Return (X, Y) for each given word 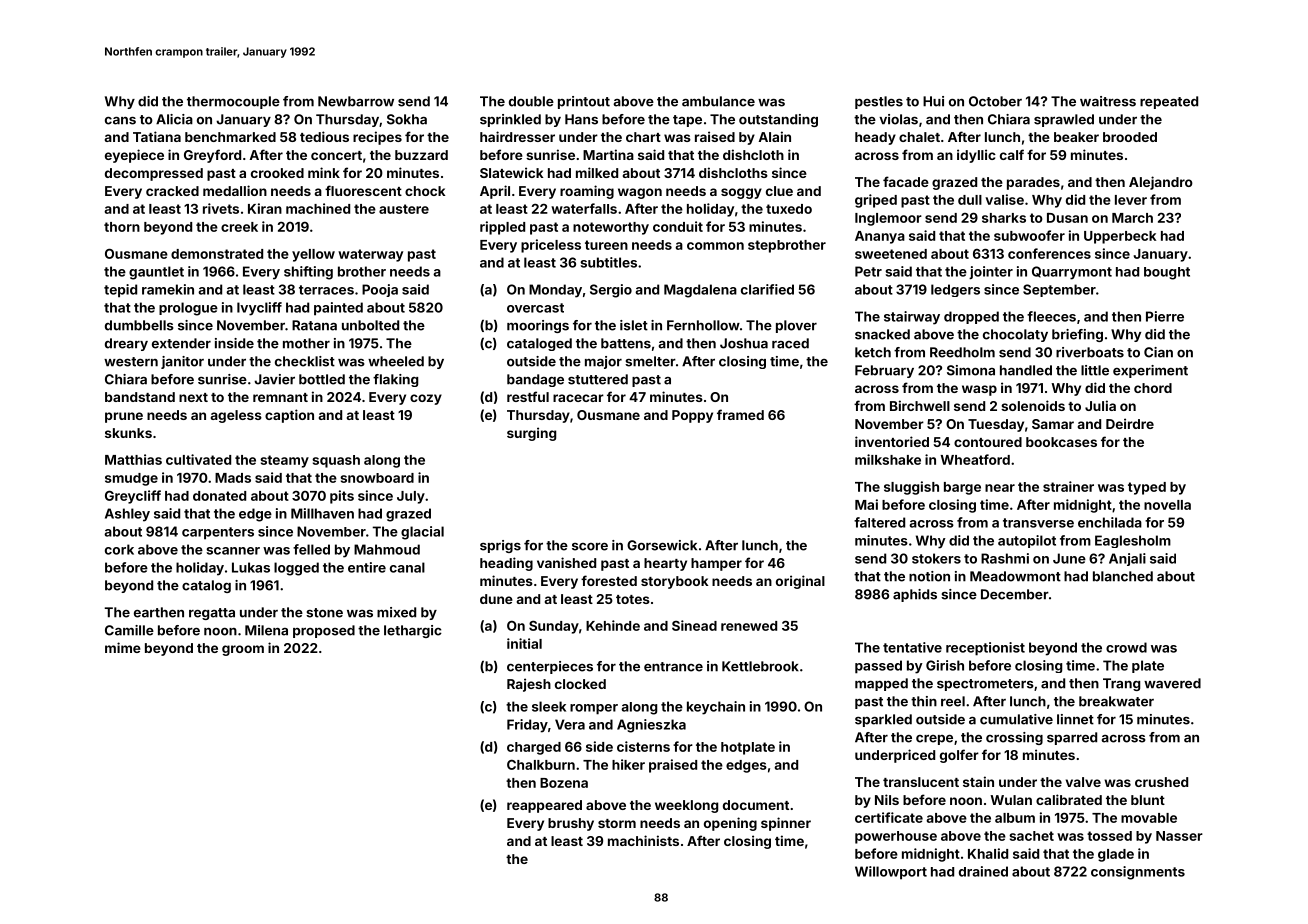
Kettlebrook (760, 666)
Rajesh (529, 685)
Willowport (891, 873)
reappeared (544, 806)
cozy (426, 399)
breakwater (1116, 701)
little (1095, 370)
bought (1167, 273)
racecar (578, 398)
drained (983, 871)
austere (404, 209)
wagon (640, 193)
